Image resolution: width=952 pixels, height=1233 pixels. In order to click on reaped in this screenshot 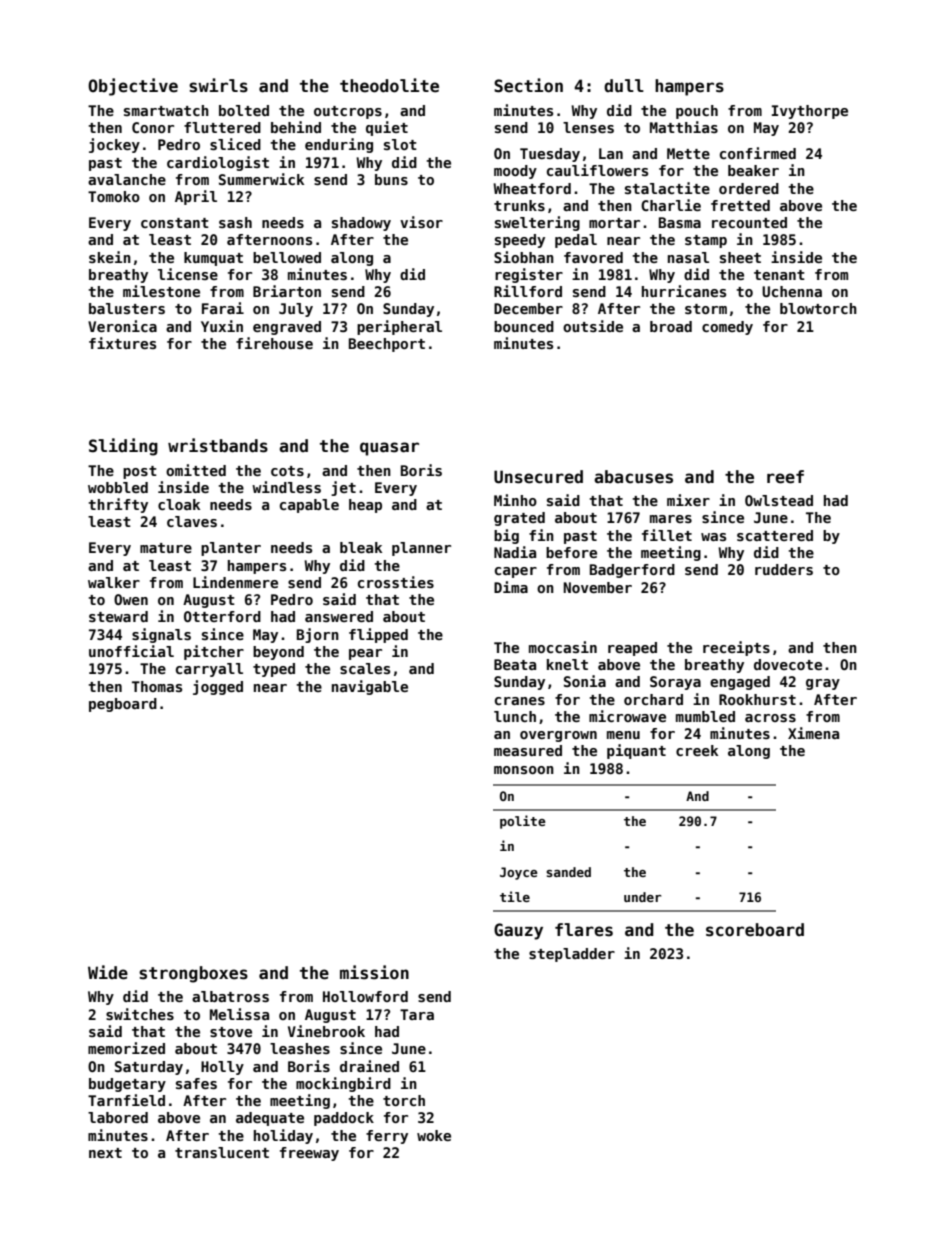, I will do `click(632, 649)`.
